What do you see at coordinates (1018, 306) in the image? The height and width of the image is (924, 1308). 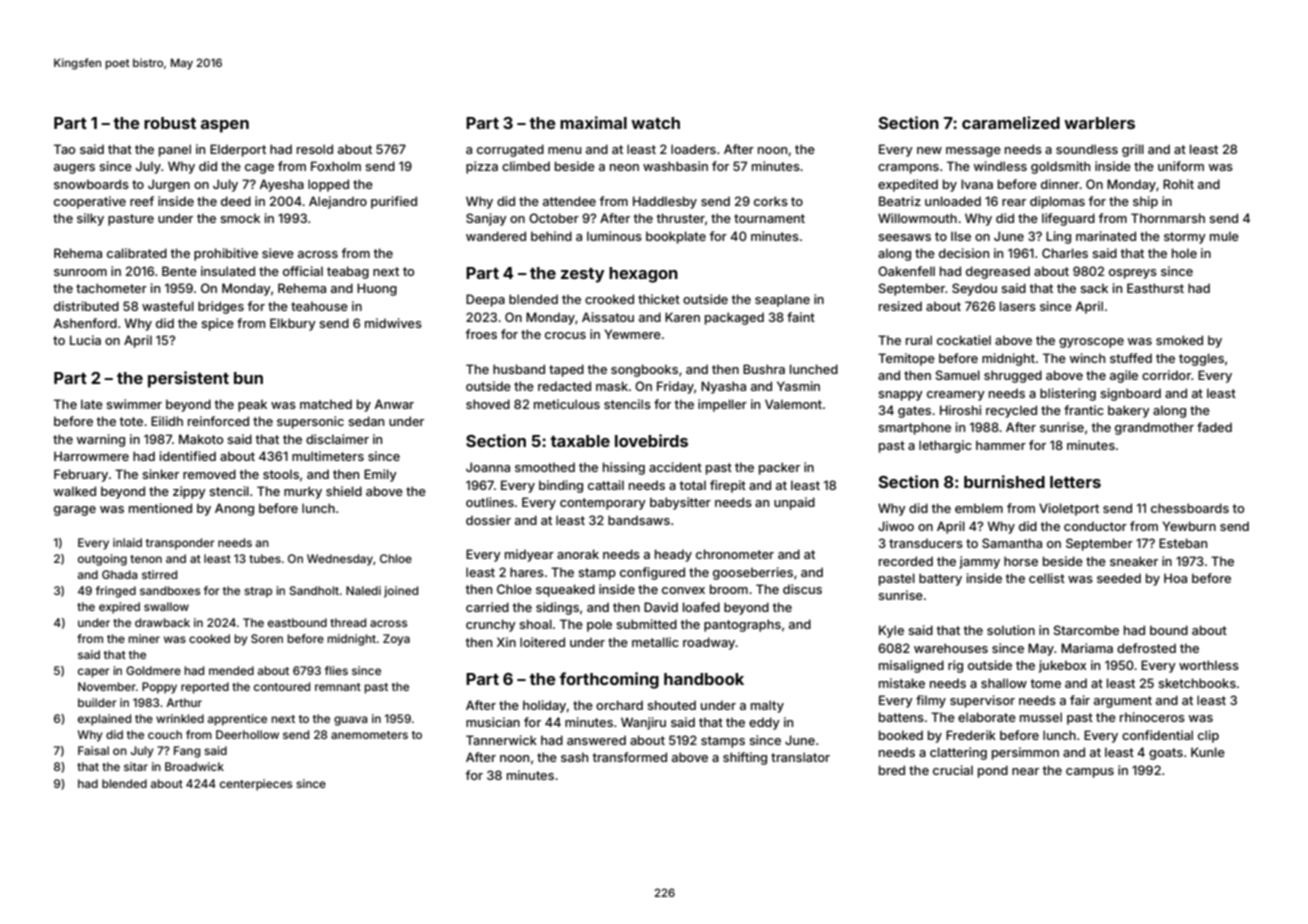 I see `lasers` at bounding box center [1018, 306].
